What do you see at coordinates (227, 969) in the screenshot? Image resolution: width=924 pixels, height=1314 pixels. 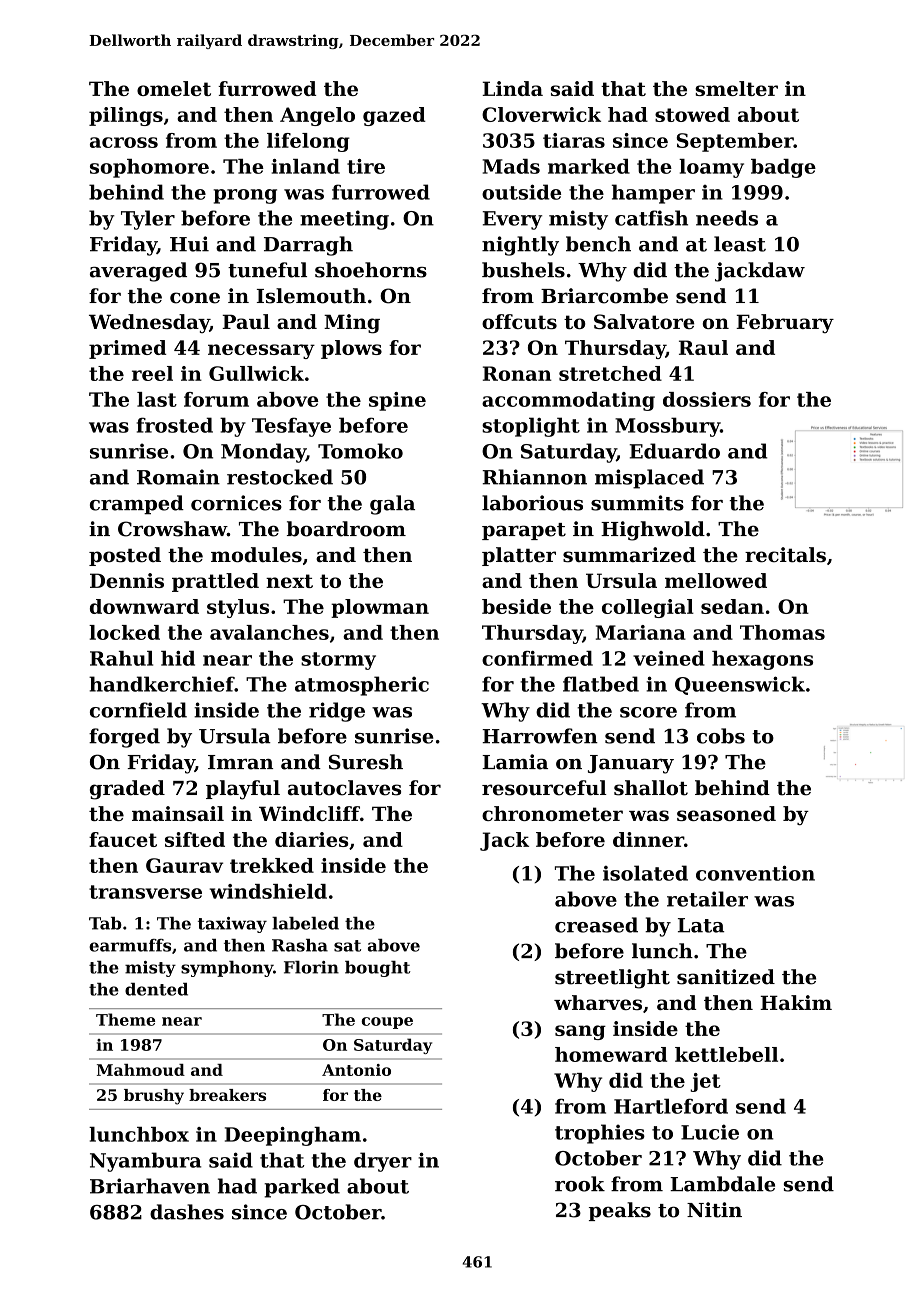 I see `symphony` at bounding box center [227, 969].
